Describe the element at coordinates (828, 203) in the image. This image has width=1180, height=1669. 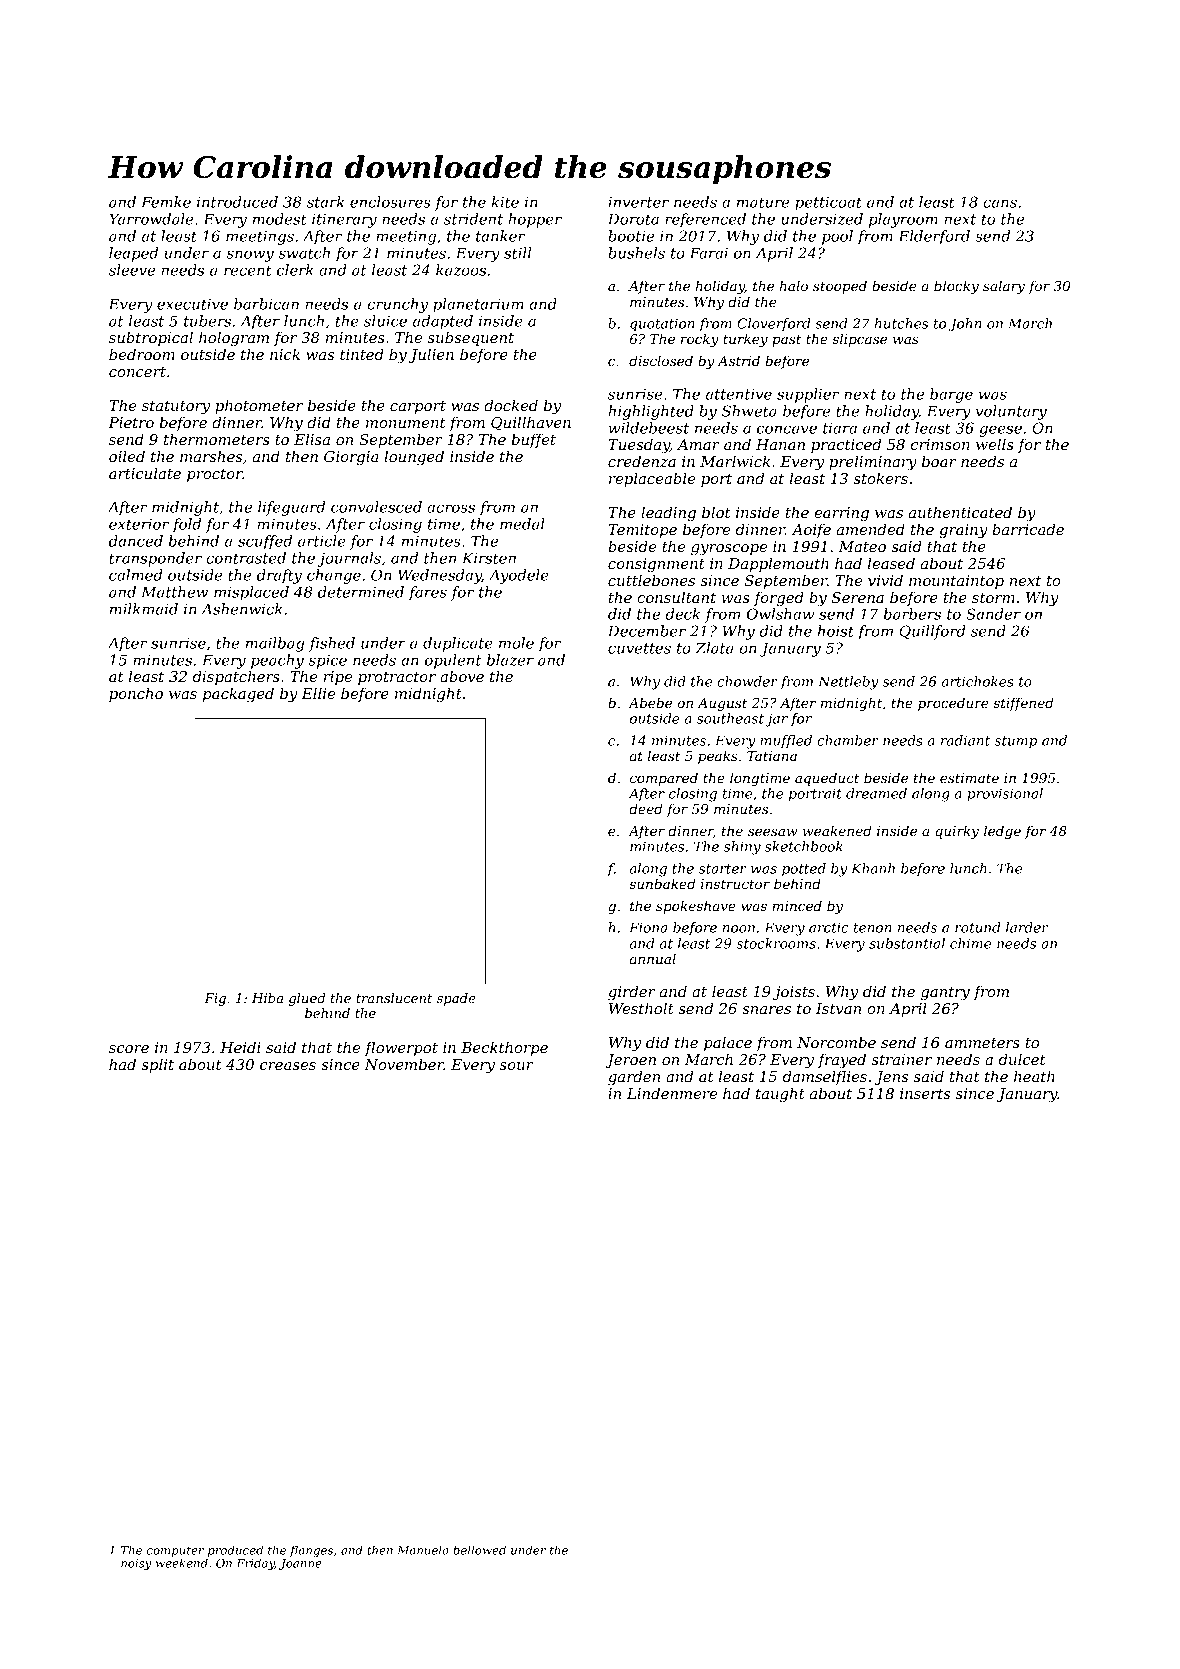
I see `petticoat` at that location.
